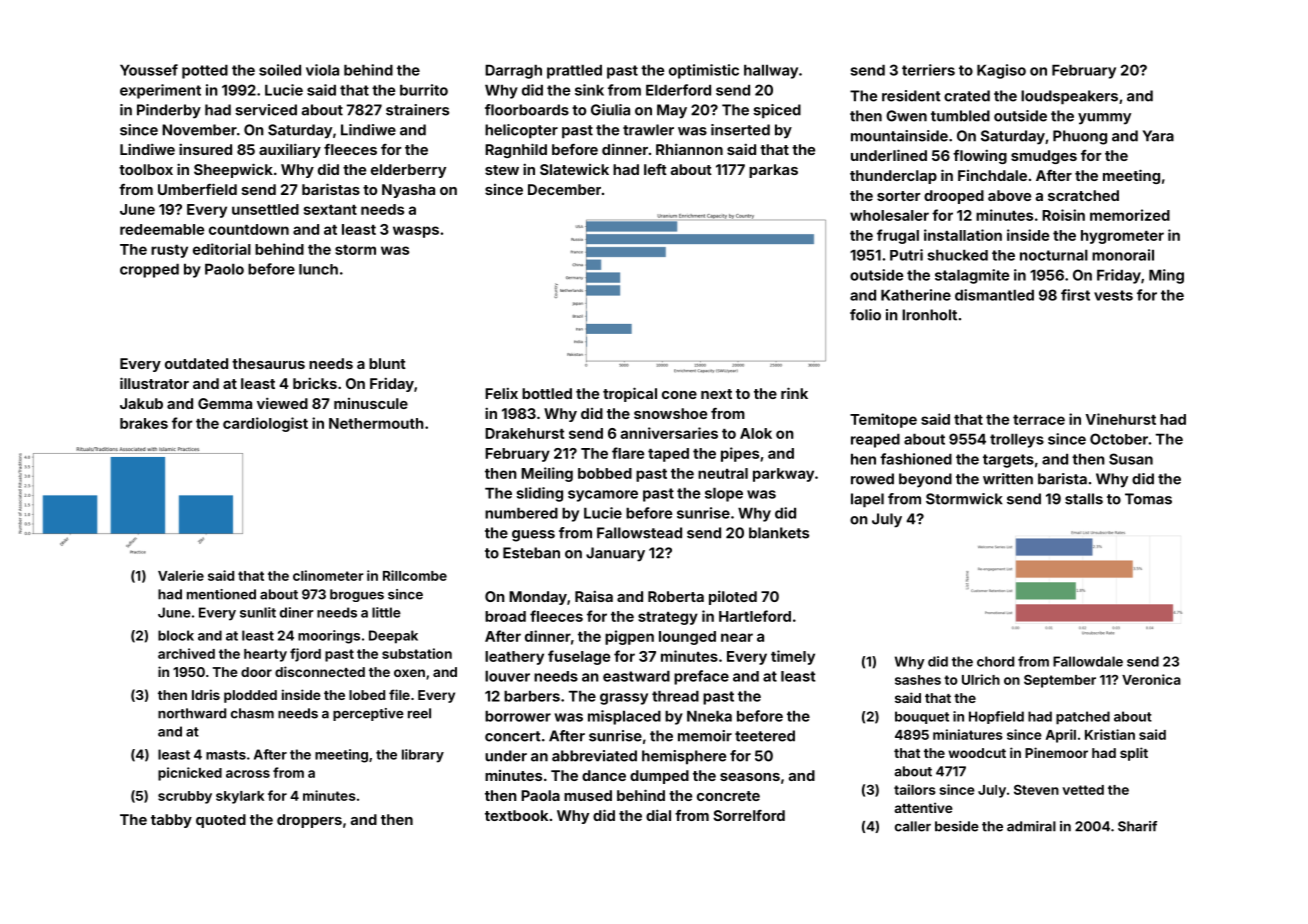  What do you see at coordinates (1137, 826) in the screenshot?
I see `Sharif` at bounding box center [1137, 826].
